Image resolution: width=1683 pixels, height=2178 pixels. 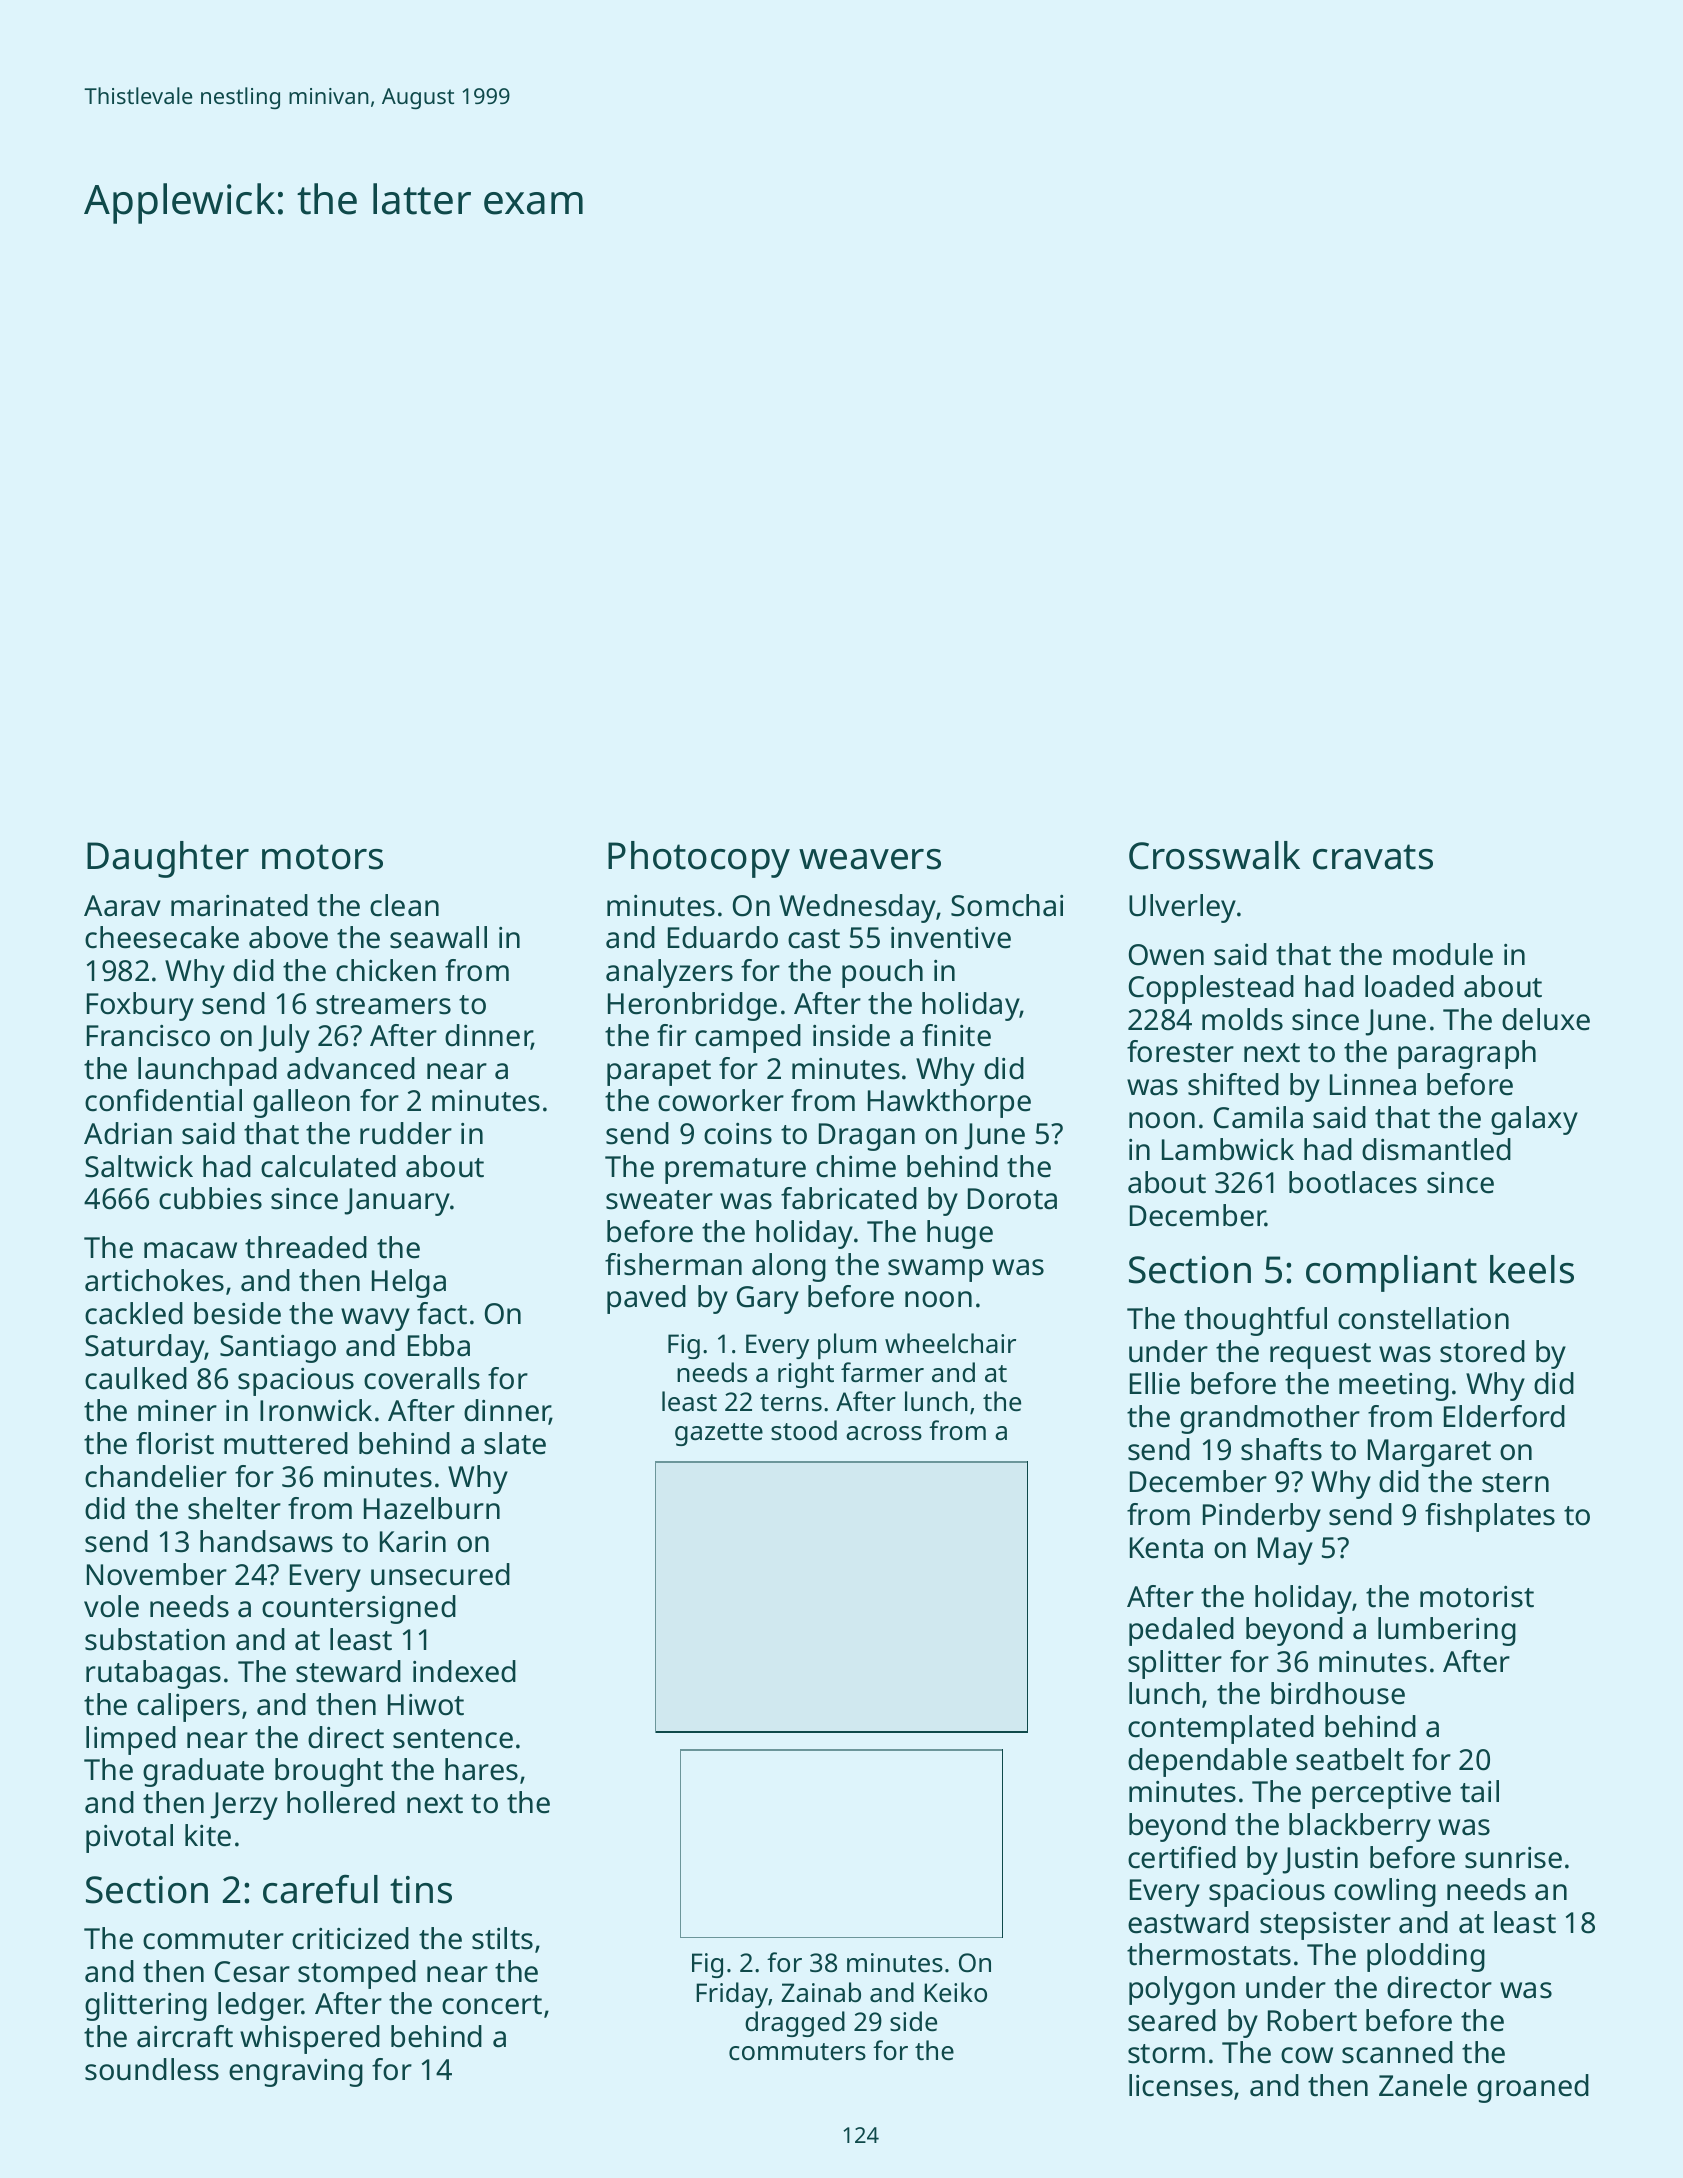 What do you see at coordinates (168, 859) in the screenshot?
I see `Daughter` at bounding box center [168, 859].
